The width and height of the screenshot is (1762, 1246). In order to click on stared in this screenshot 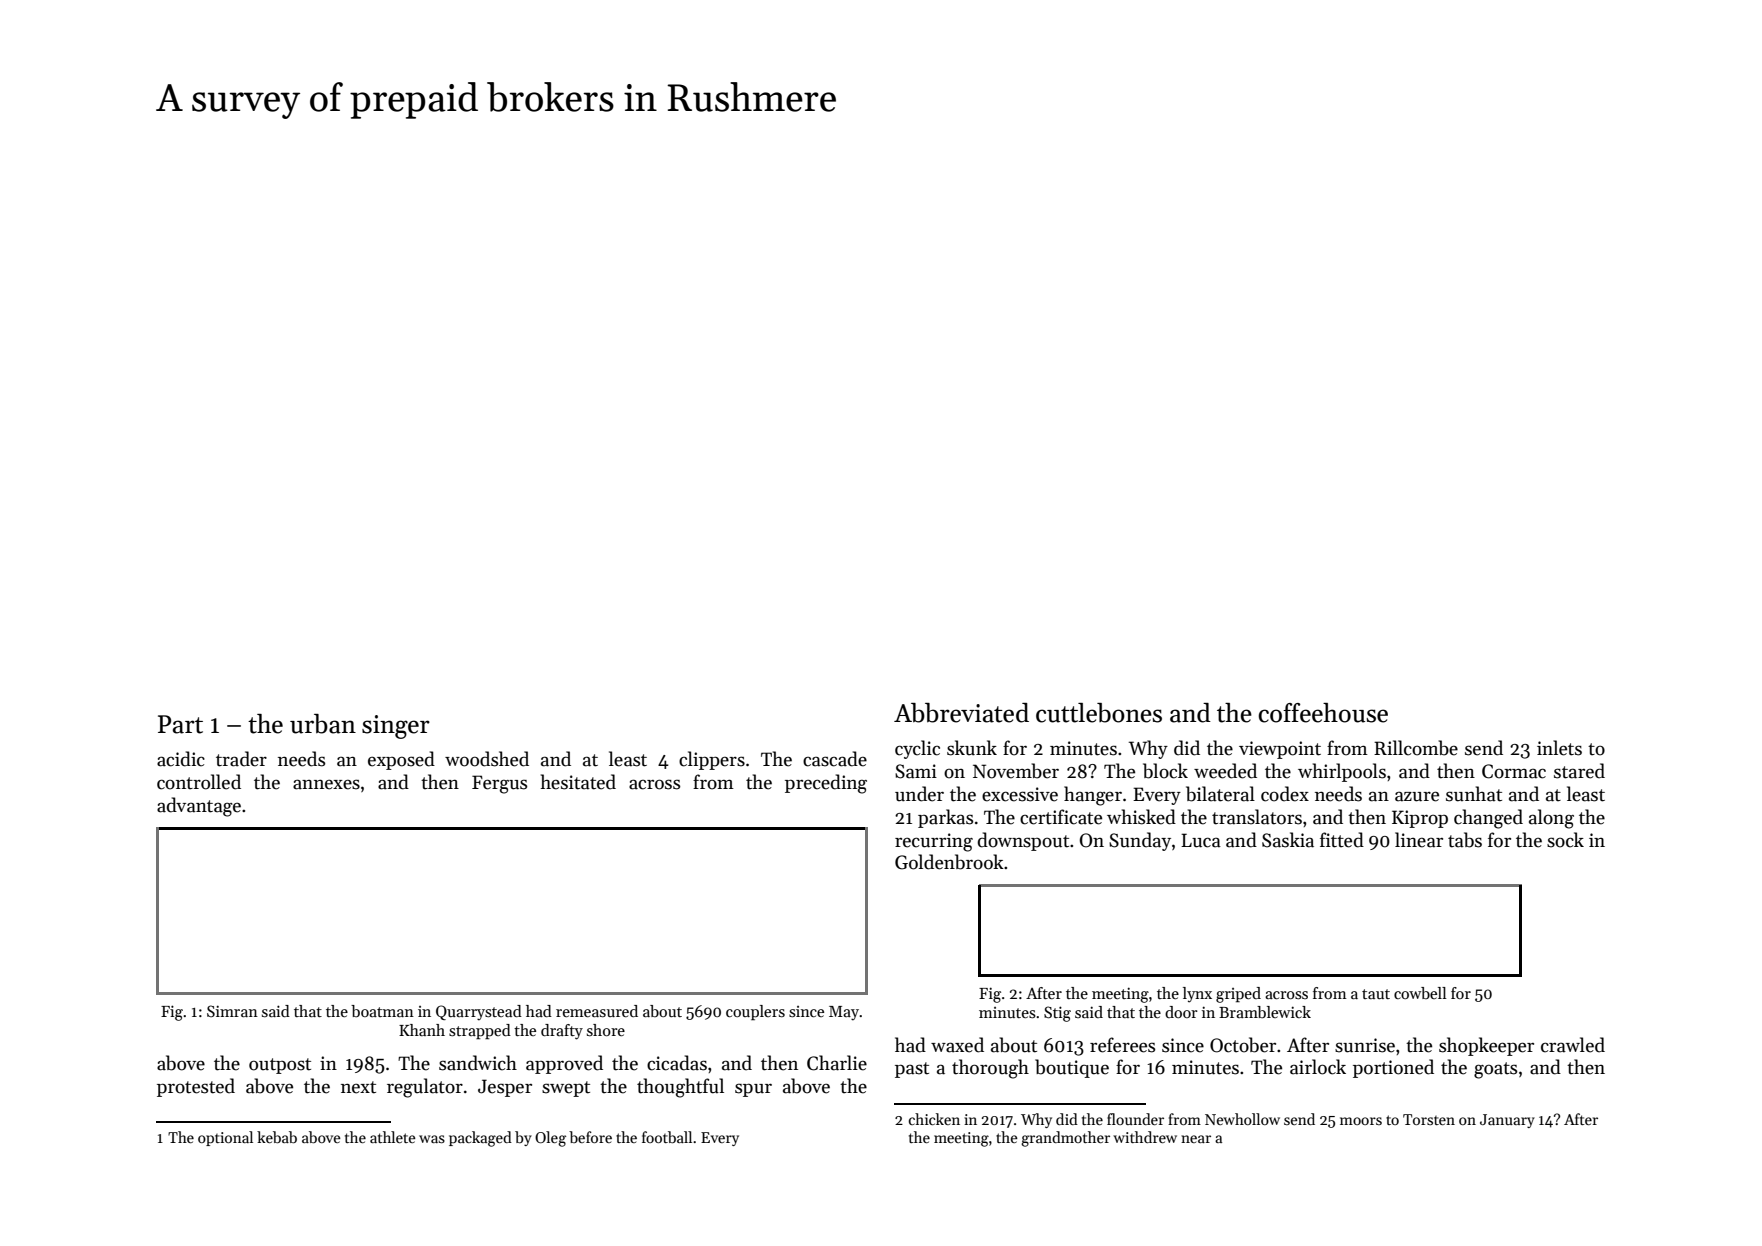, I will do `click(1579, 771)`.
